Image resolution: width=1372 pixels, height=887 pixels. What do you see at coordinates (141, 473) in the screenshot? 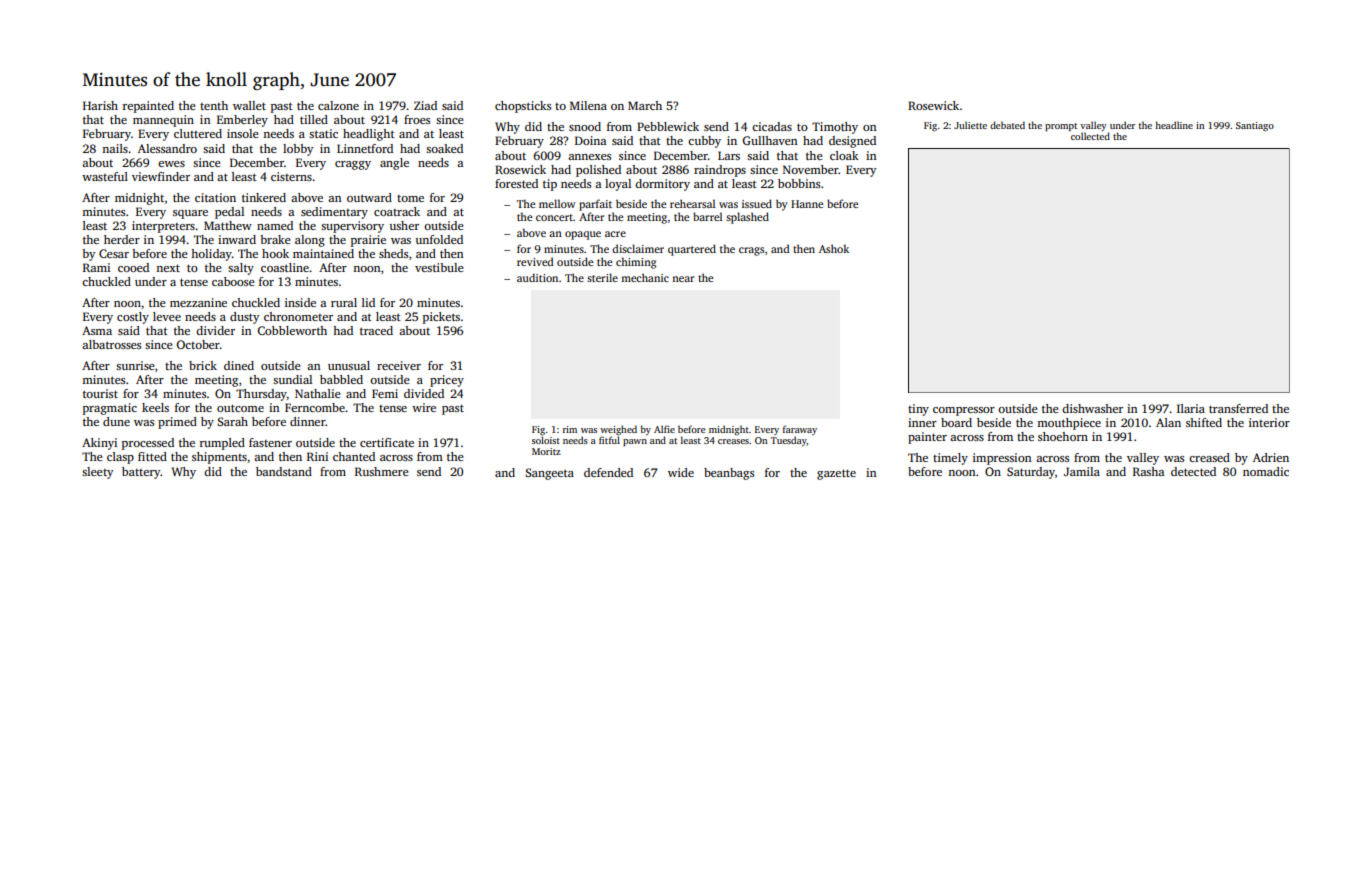
I see `battery` at bounding box center [141, 473].
